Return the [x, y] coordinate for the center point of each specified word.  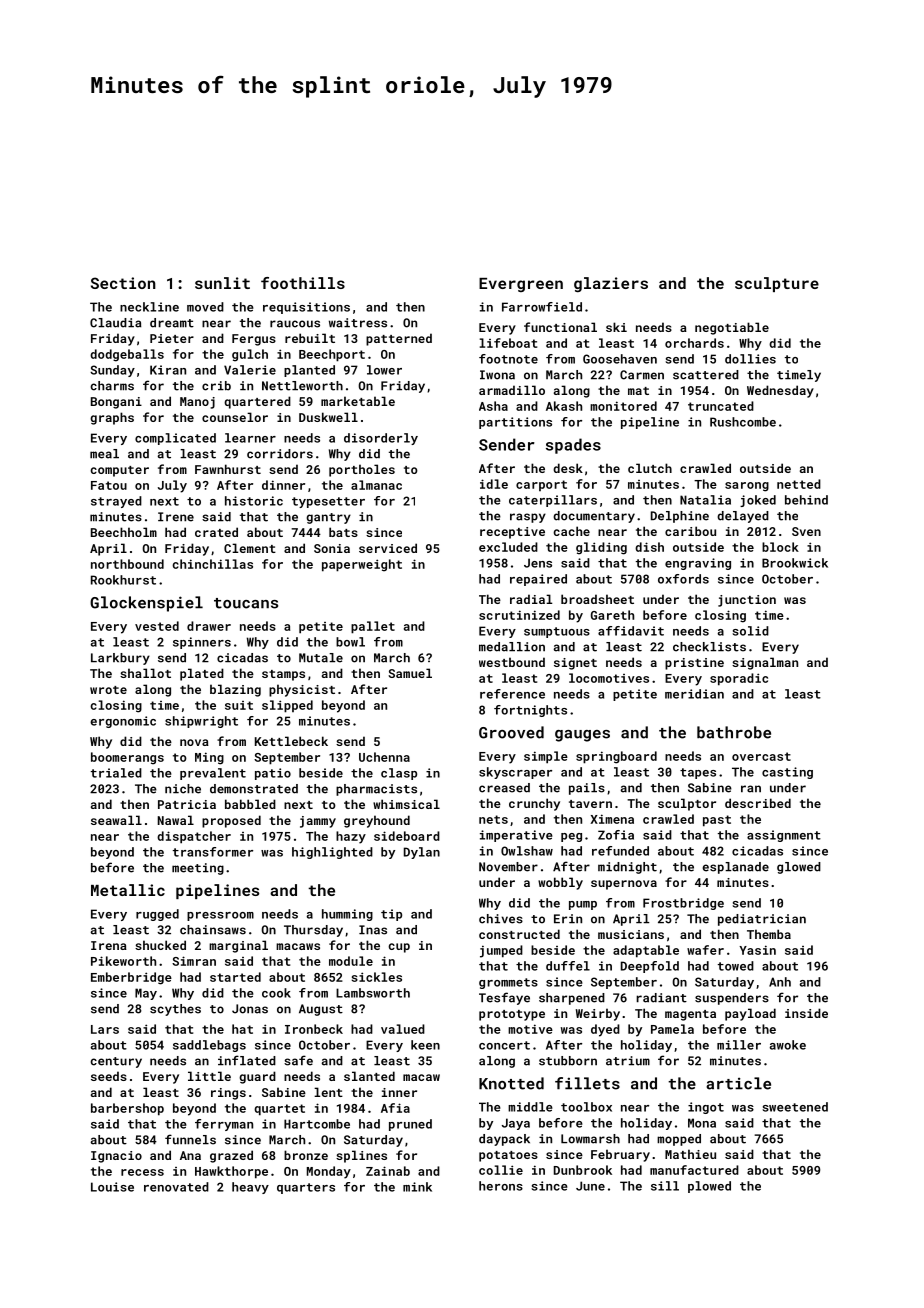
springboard [616, 757]
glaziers [611, 285]
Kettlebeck [291, 741]
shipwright [201, 722]
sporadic [739, 679]
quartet [279, 1110]
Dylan [422, 853]
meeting [198, 869]
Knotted [511, 1083]
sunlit [222, 283]
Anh [780, 982]
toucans [246, 603]
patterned [399, 339]
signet [575, 664]
